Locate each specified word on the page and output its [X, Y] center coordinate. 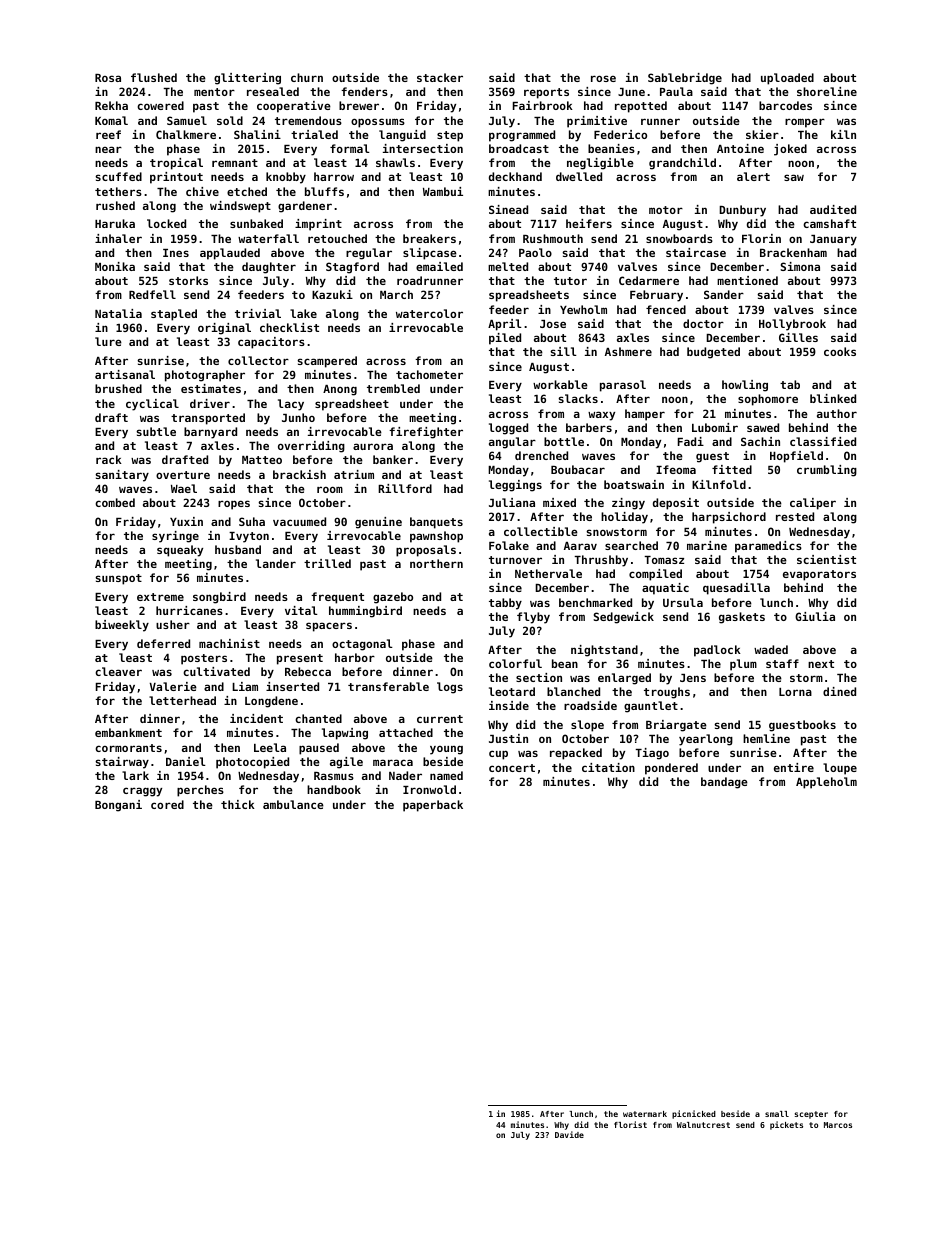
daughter [269, 268]
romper [805, 123]
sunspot [118, 579]
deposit [676, 504]
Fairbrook [543, 105]
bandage [724, 783]
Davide [569, 1134]
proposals [426, 551]
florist [630, 1124]
